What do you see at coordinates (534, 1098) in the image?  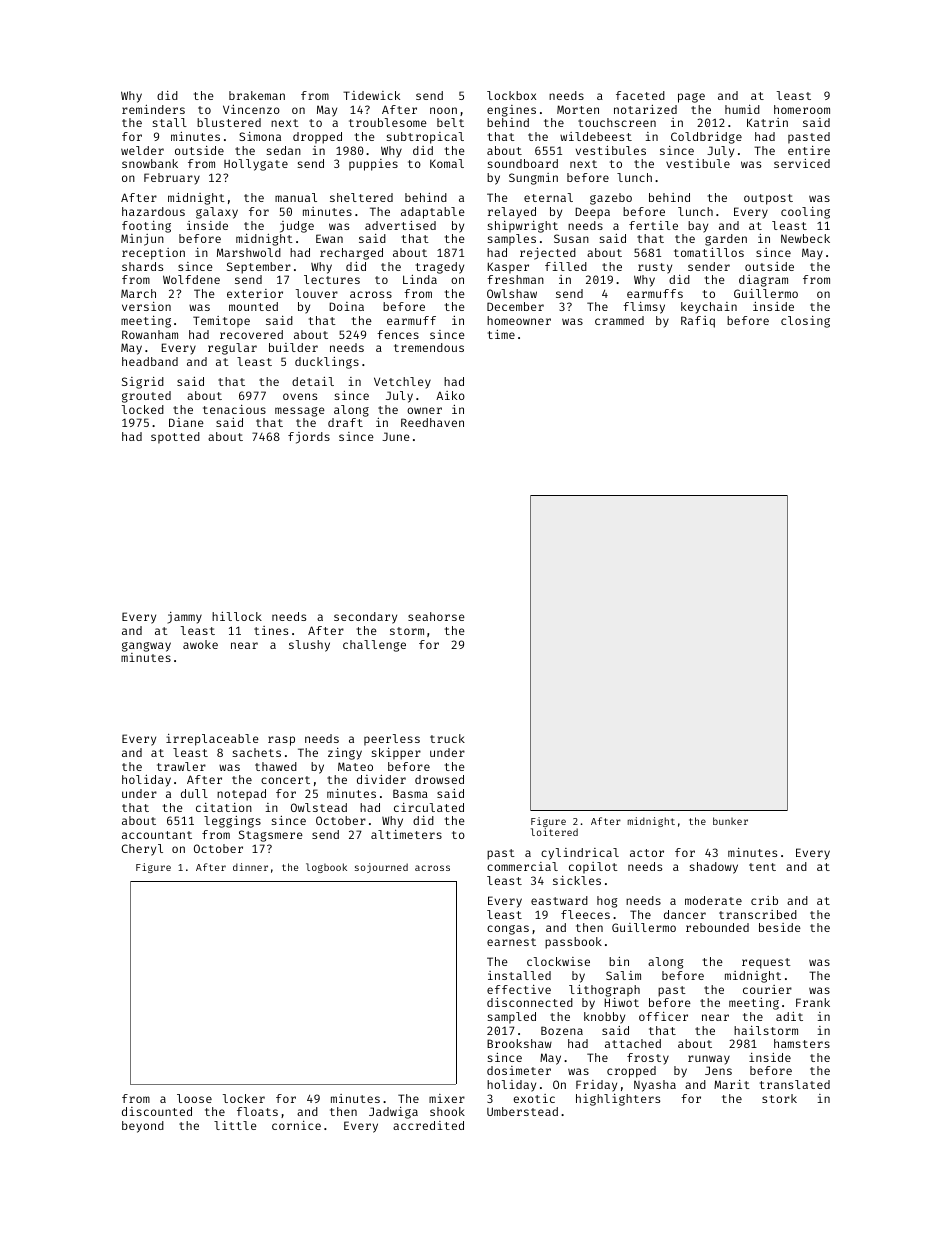 I see `exotic` at bounding box center [534, 1098].
